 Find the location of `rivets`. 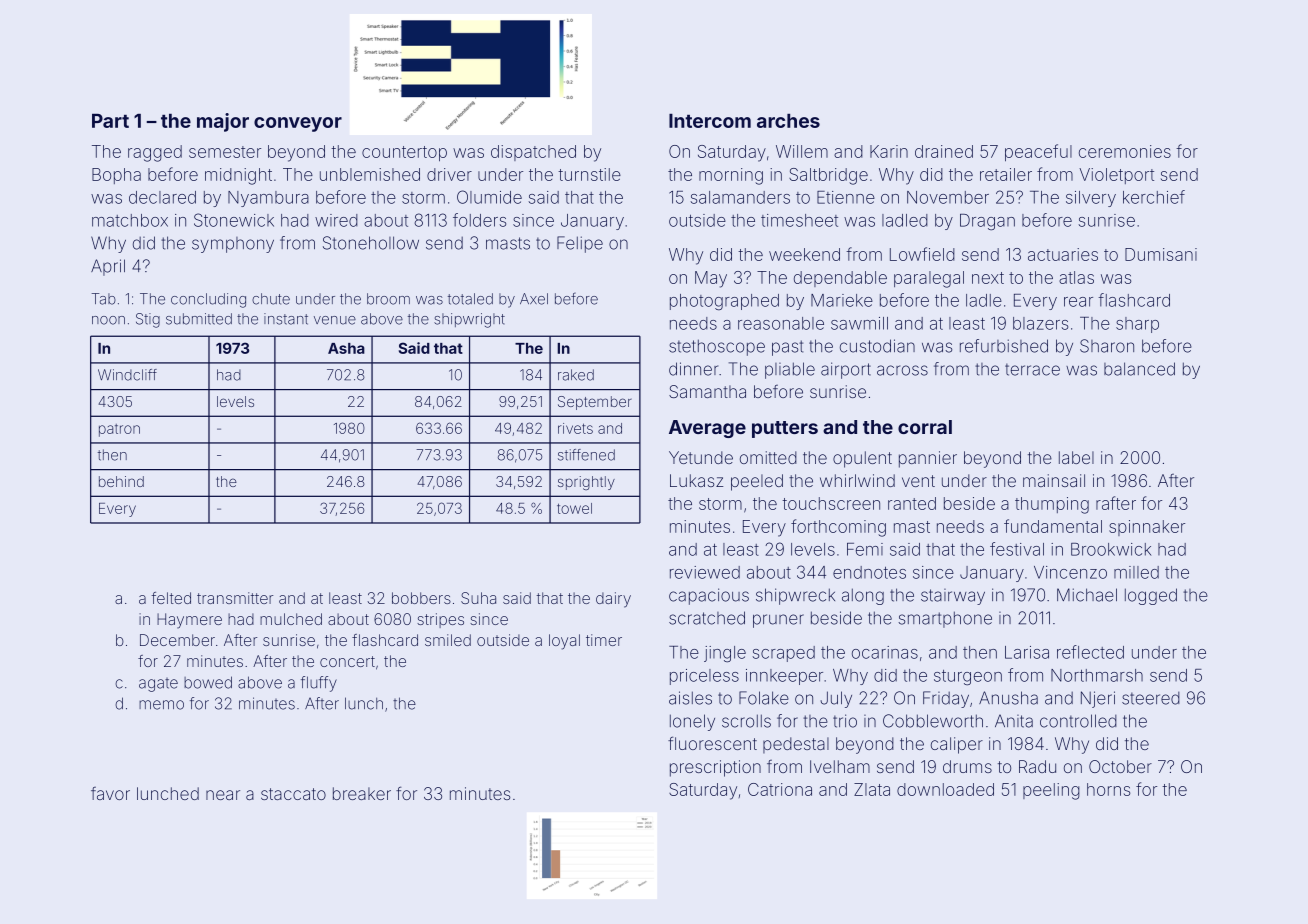

rivets is located at coordinates (575, 428).
